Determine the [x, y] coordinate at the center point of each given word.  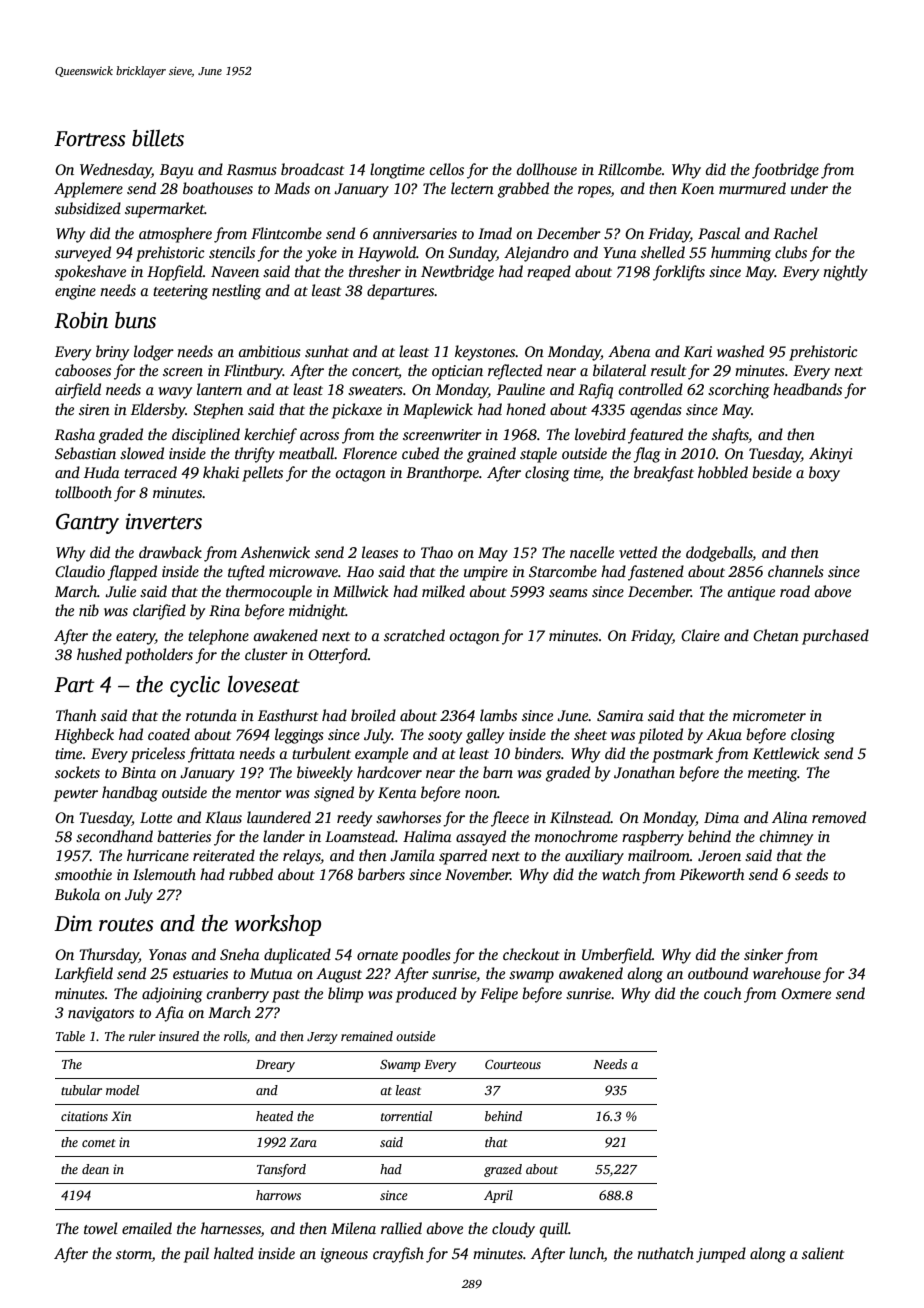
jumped [721, 1255]
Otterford [338, 656]
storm [134, 1256]
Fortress [90, 139]
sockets [77, 772]
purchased [835, 637]
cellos [447, 169]
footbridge [785, 171]
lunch [586, 1254]
